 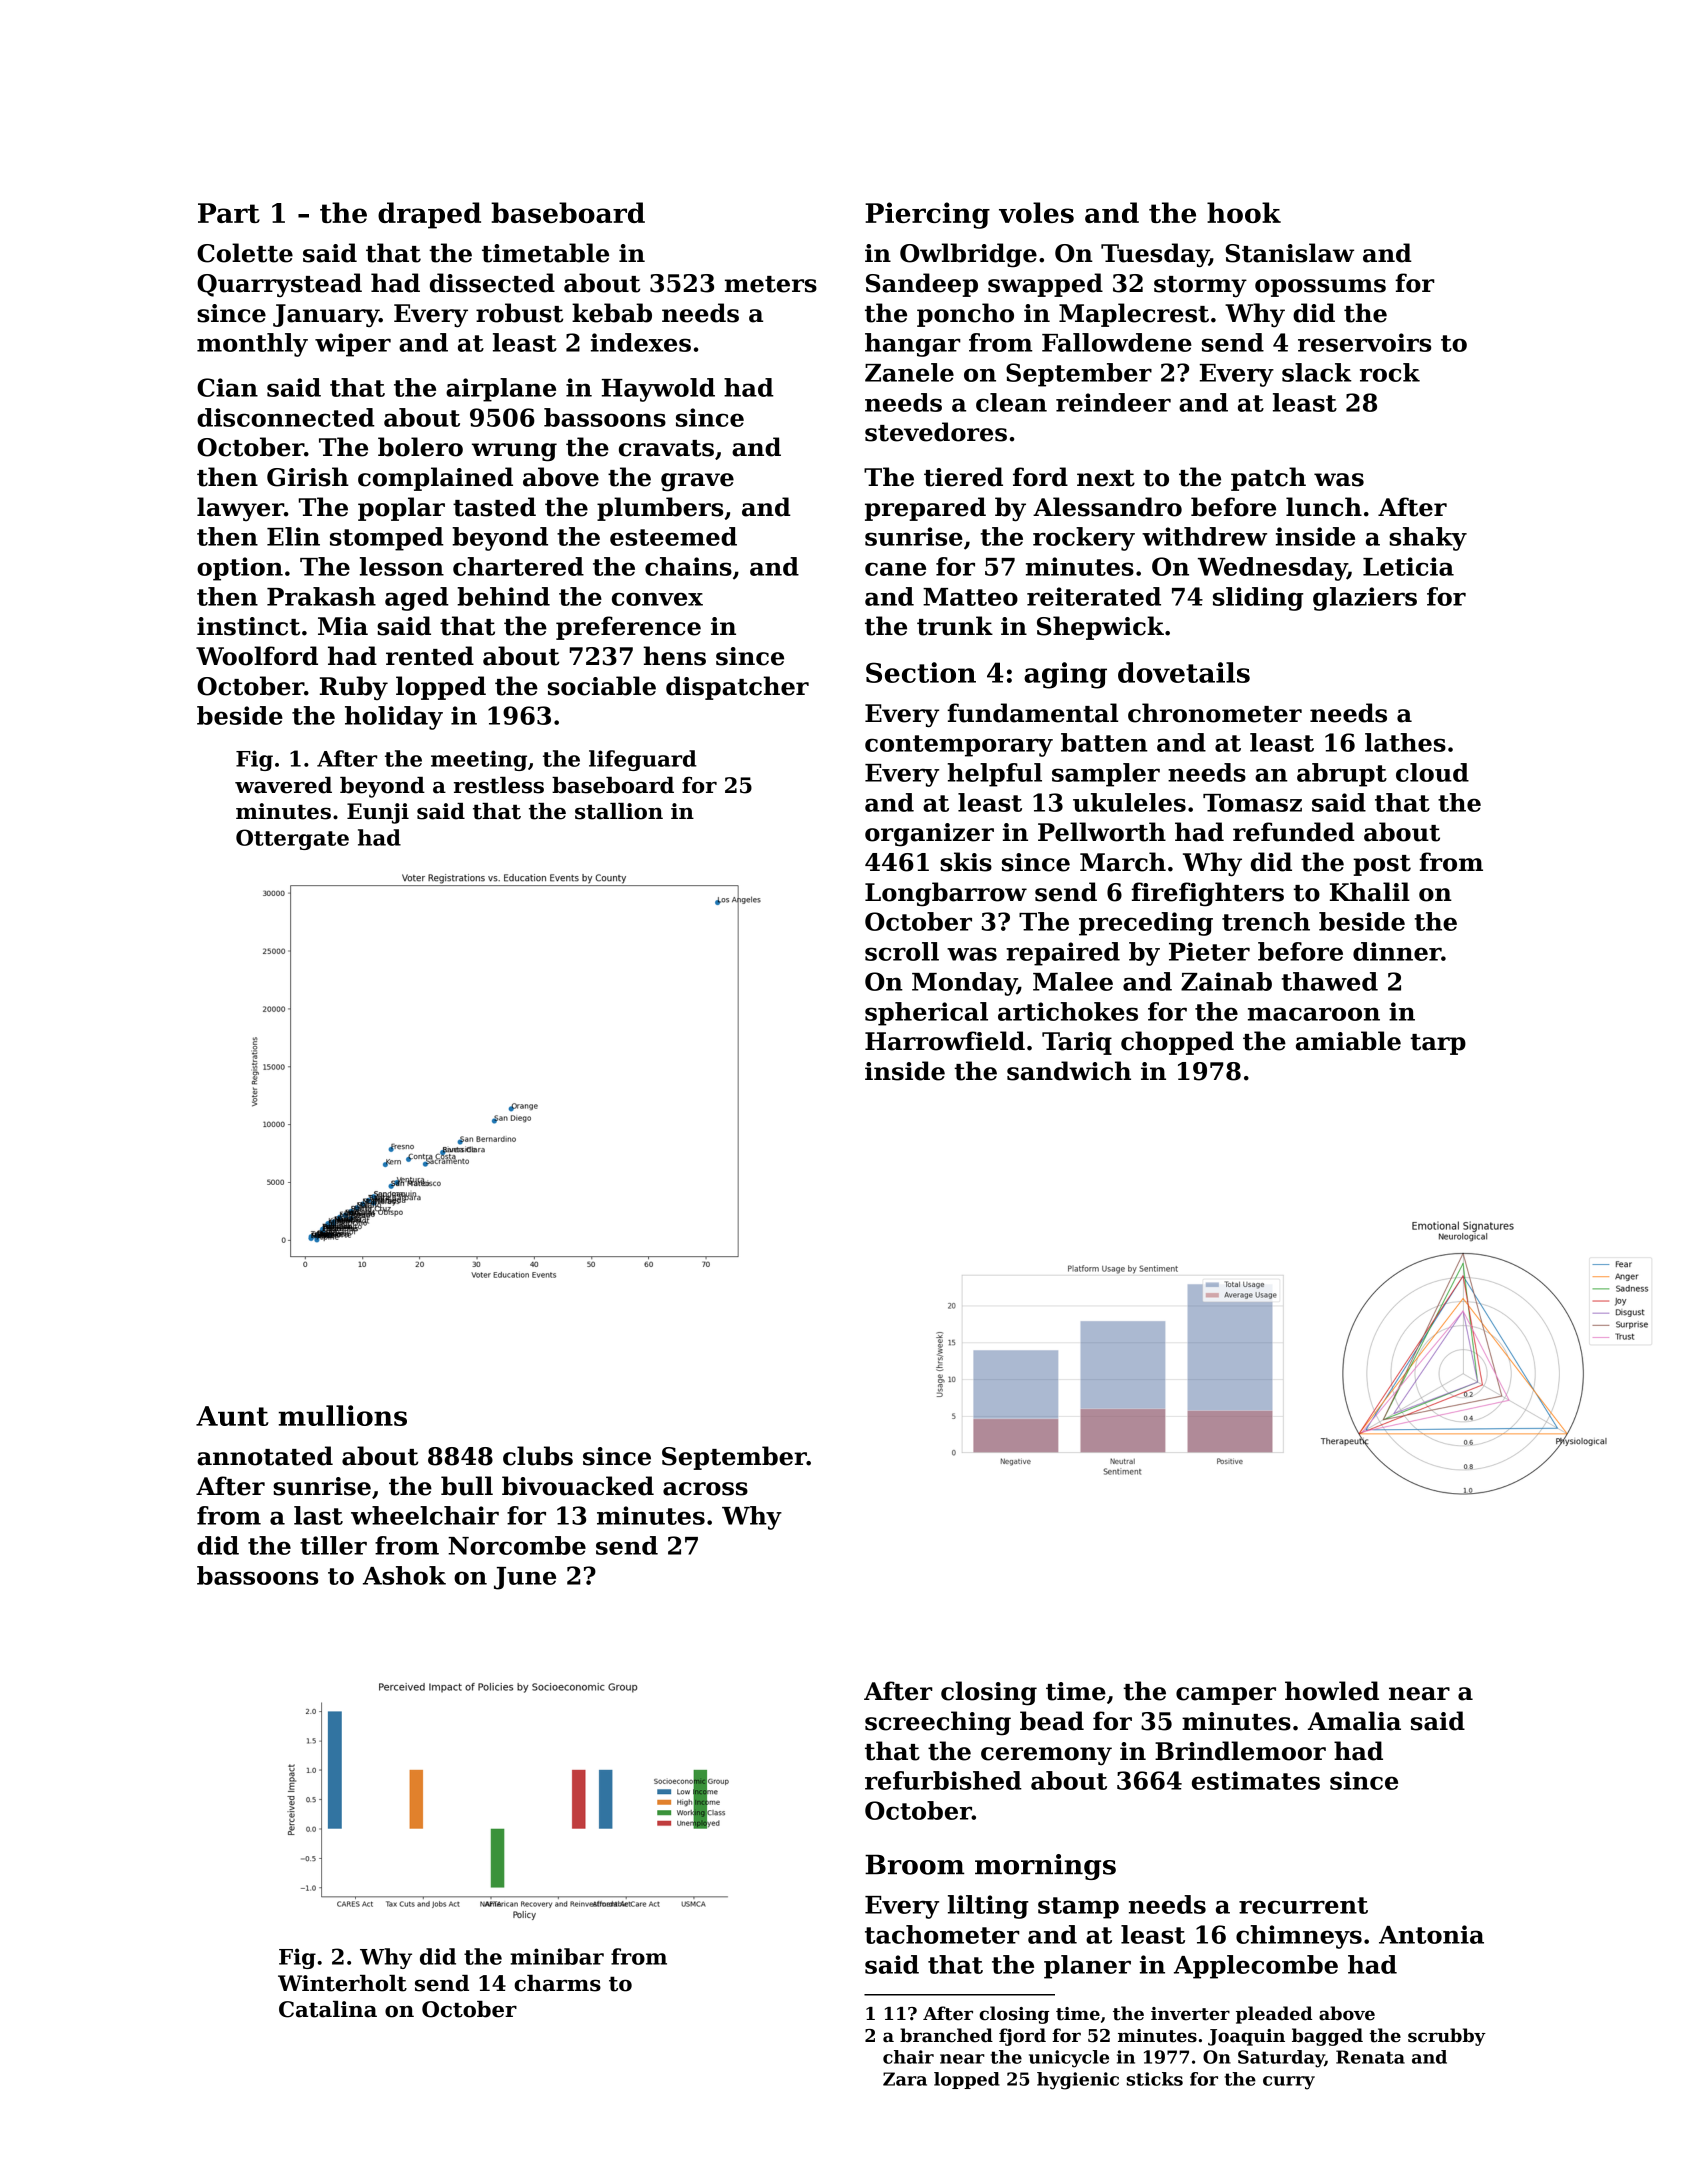 I want to click on lawyer, so click(x=240, y=509).
